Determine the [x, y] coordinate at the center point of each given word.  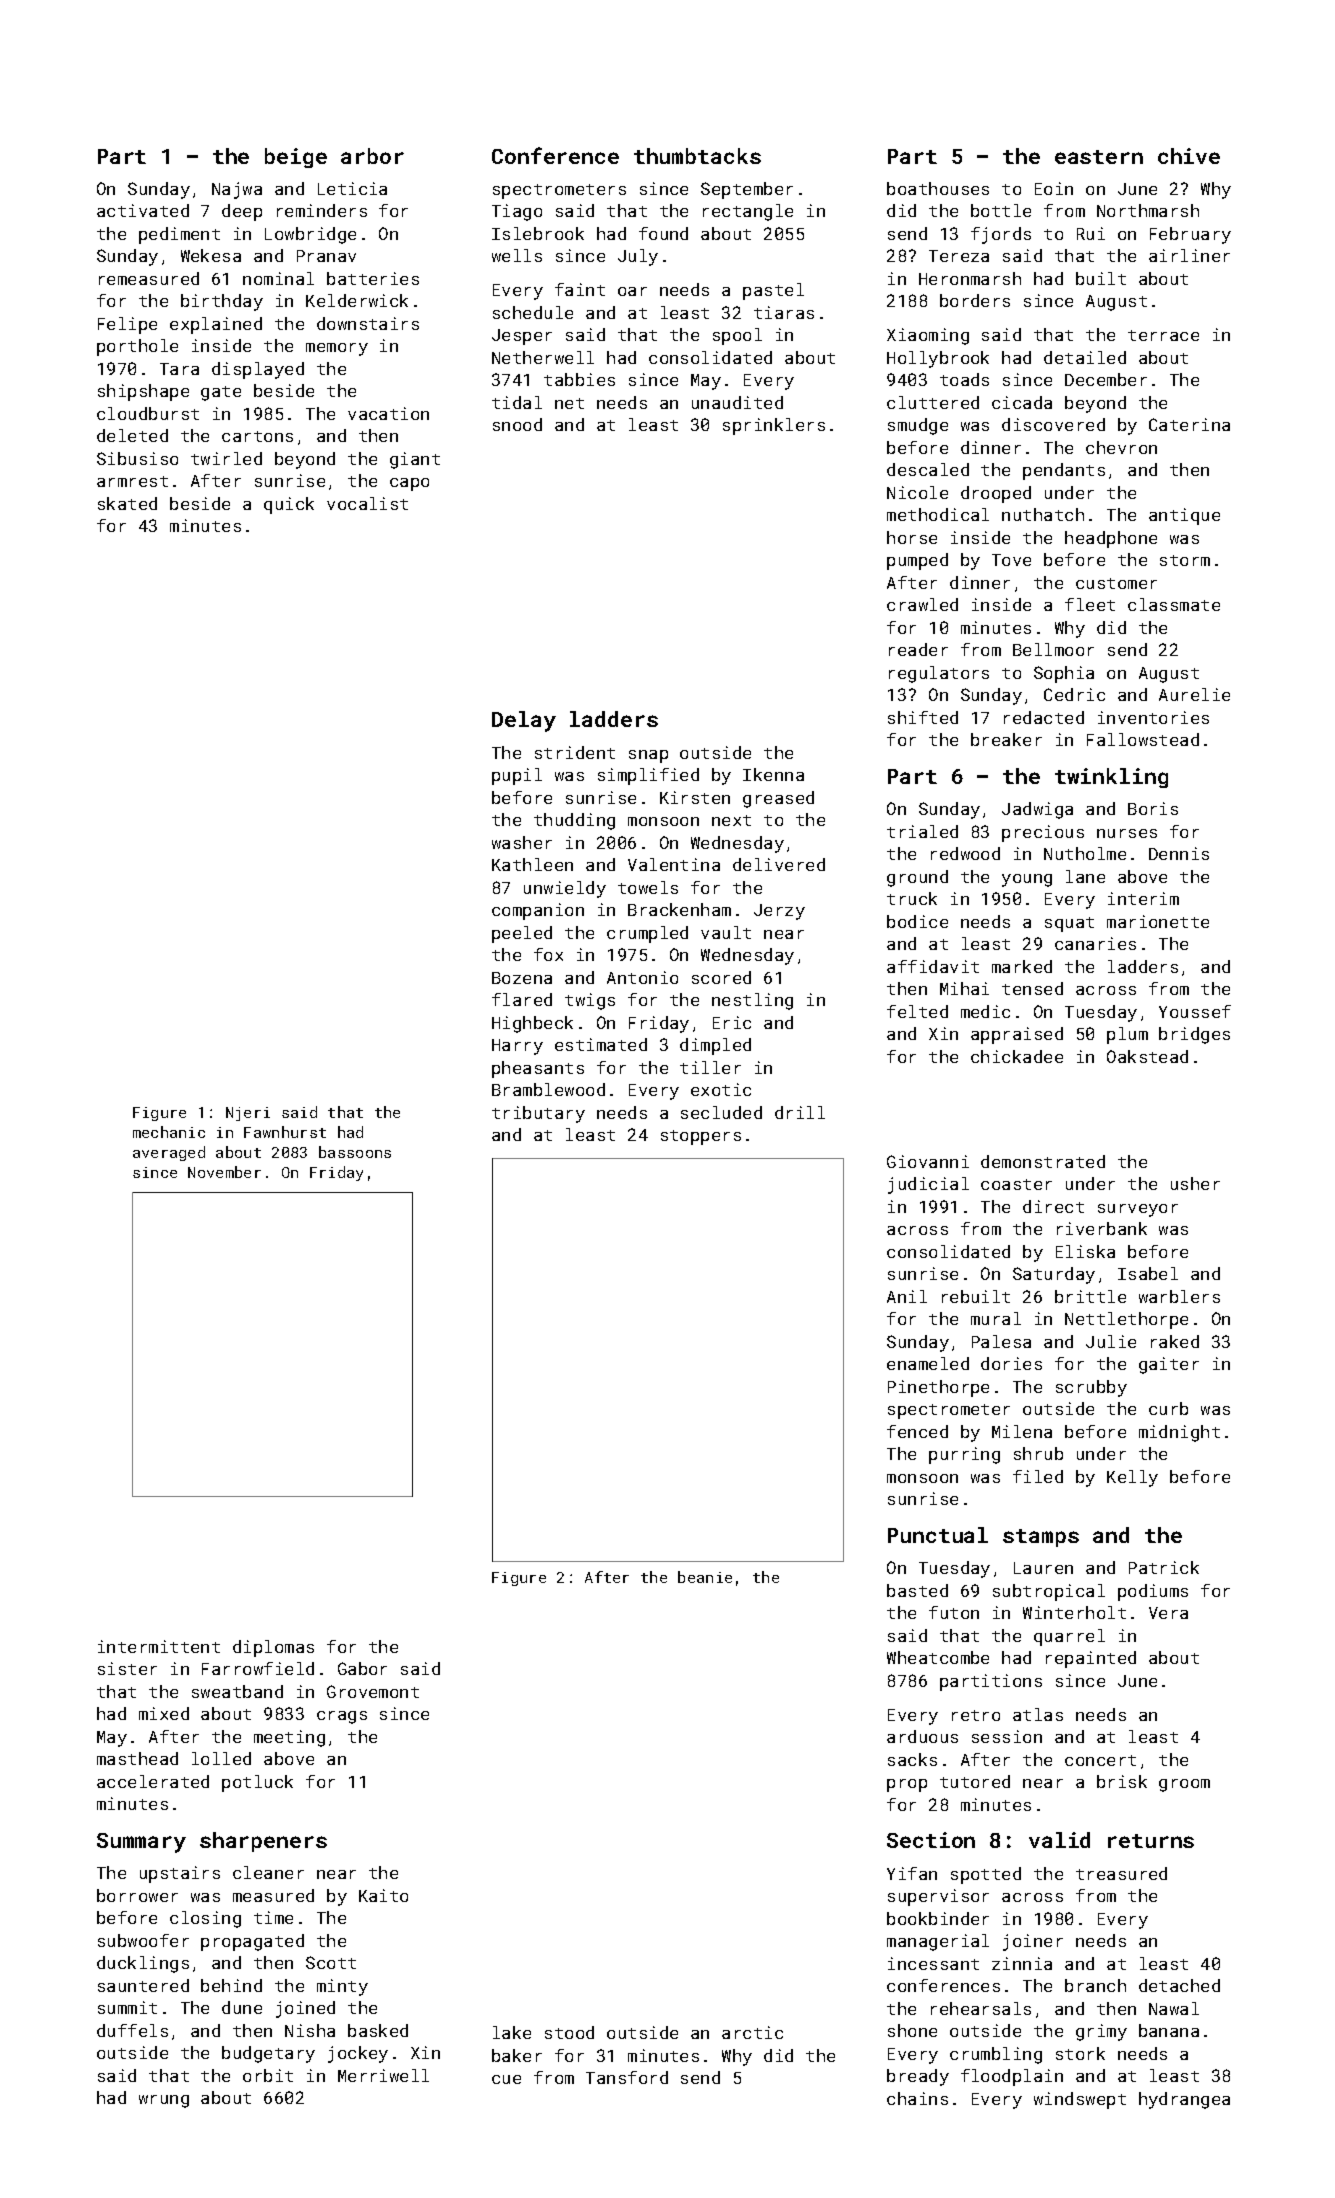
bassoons [355, 1152]
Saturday [1054, 1275]
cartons [257, 436]
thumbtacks [697, 156]
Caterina [1189, 424]
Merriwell [383, 2075]
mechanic [169, 1132]
